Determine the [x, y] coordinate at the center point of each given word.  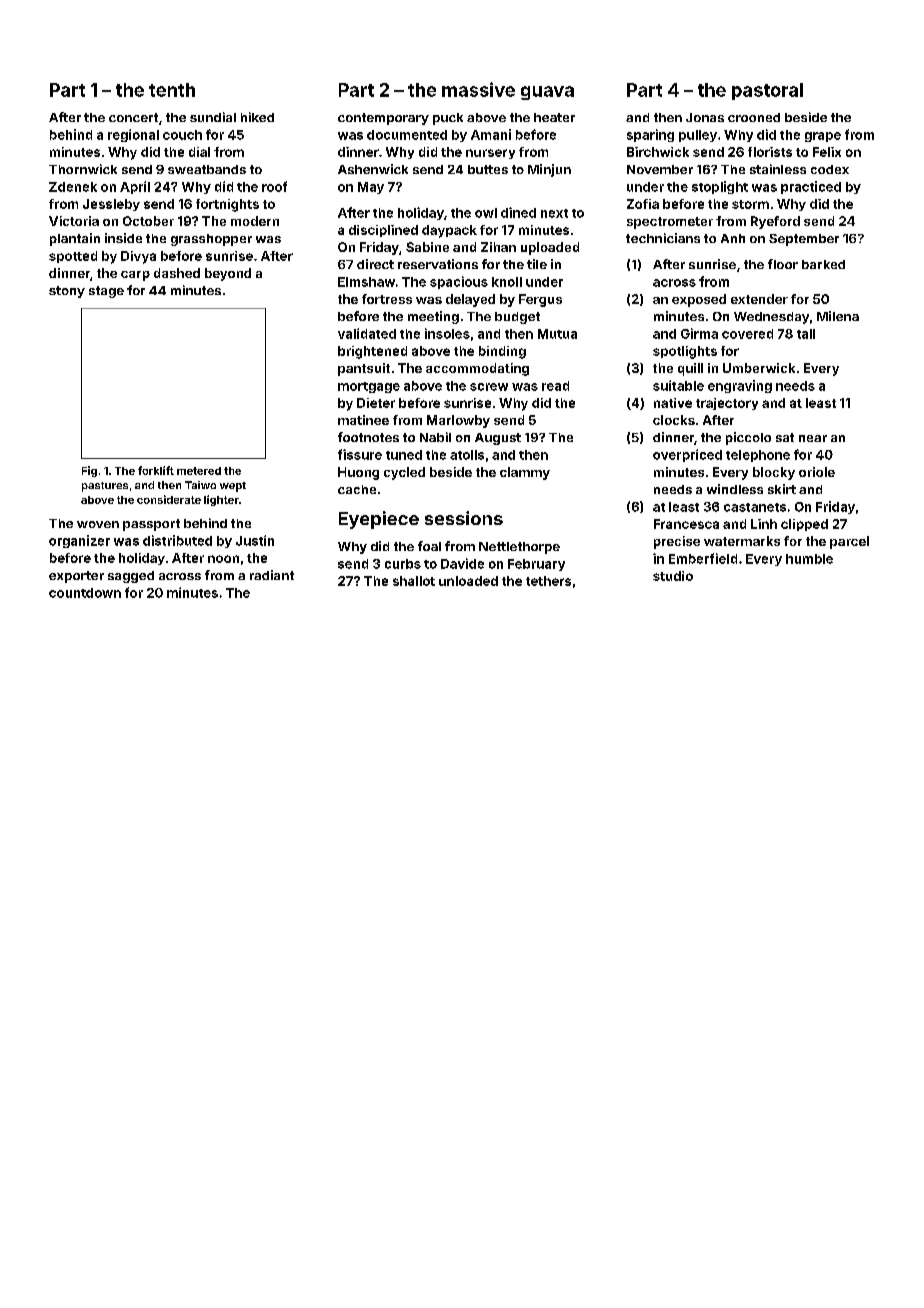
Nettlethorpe [519, 548]
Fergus [540, 300]
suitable [678, 385]
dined [518, 212]
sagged [131, 577]
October [148, 221]
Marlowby [458, 421]
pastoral [767, 91]
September [804, 240]
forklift [156, 470]
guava [547, 93]
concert [133, 117]
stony [67, 292]
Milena [838, 316]
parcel [849, 542]
